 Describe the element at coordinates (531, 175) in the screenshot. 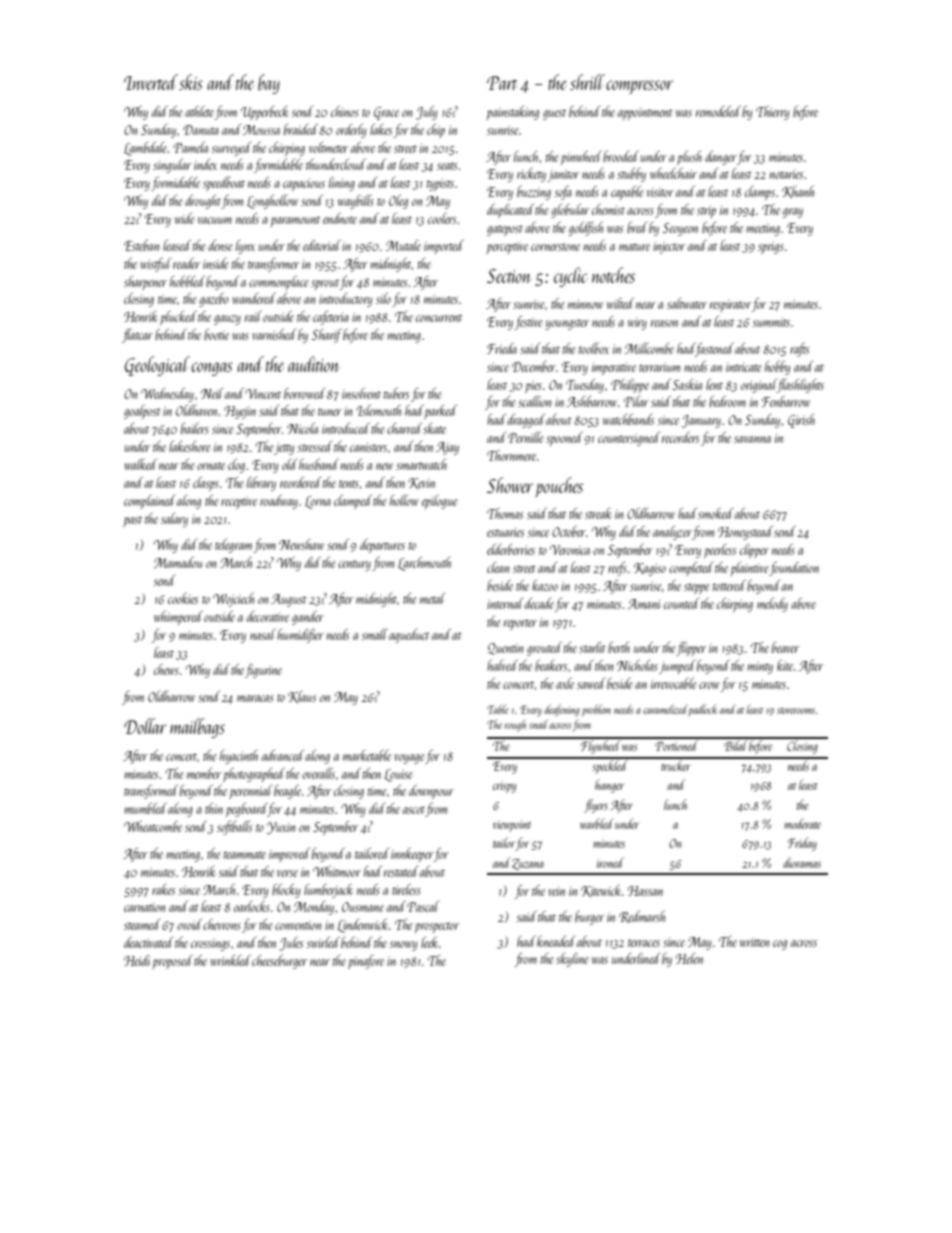

I see `rickety` at that location.
